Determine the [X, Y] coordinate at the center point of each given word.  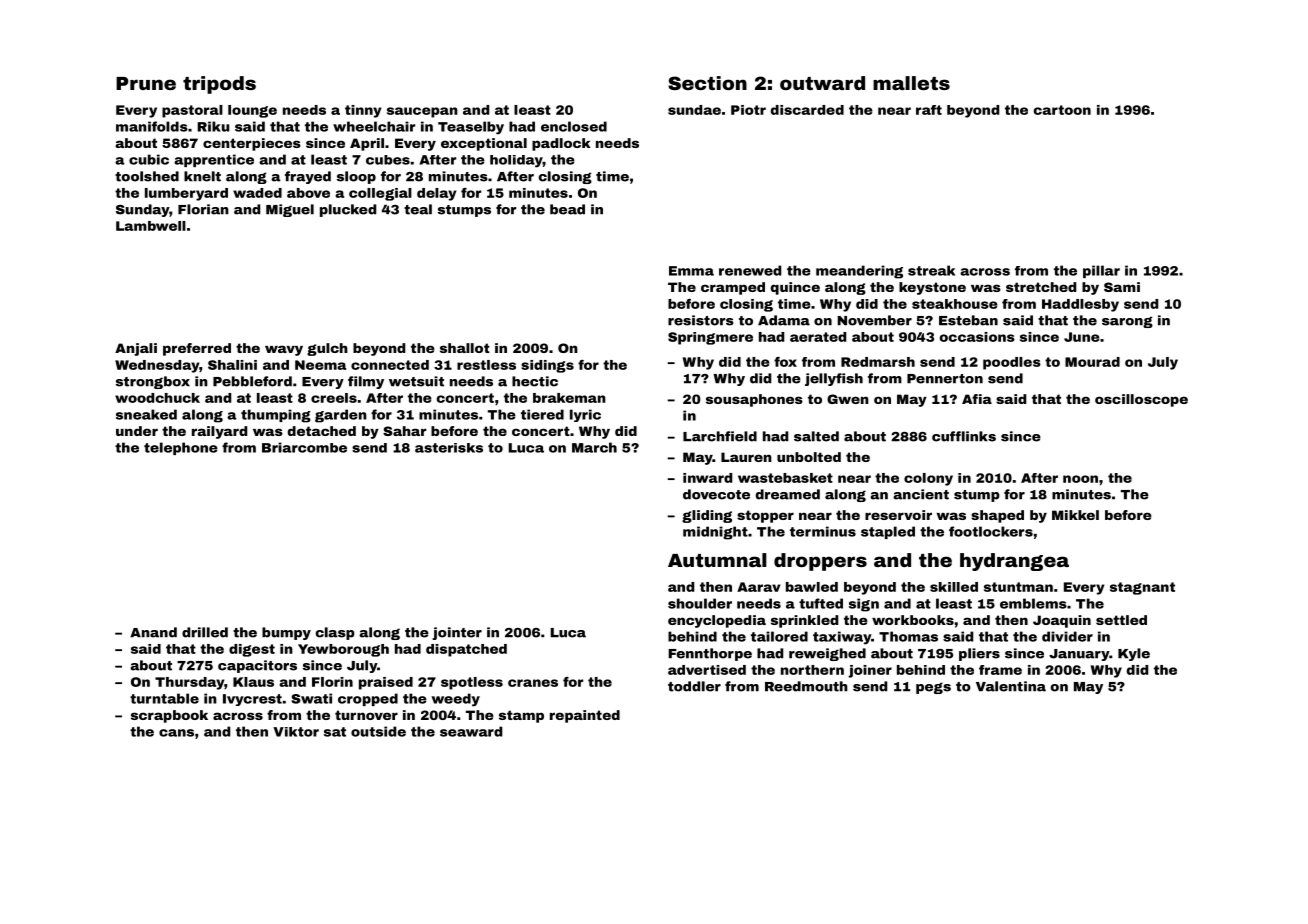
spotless [472, 683]
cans [176, 733]
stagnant [1142, 588]
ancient [921, 494]
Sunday [143, 210]
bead [567, 209]
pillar [1101, 271]
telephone [181, 448]
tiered [542, 414]
